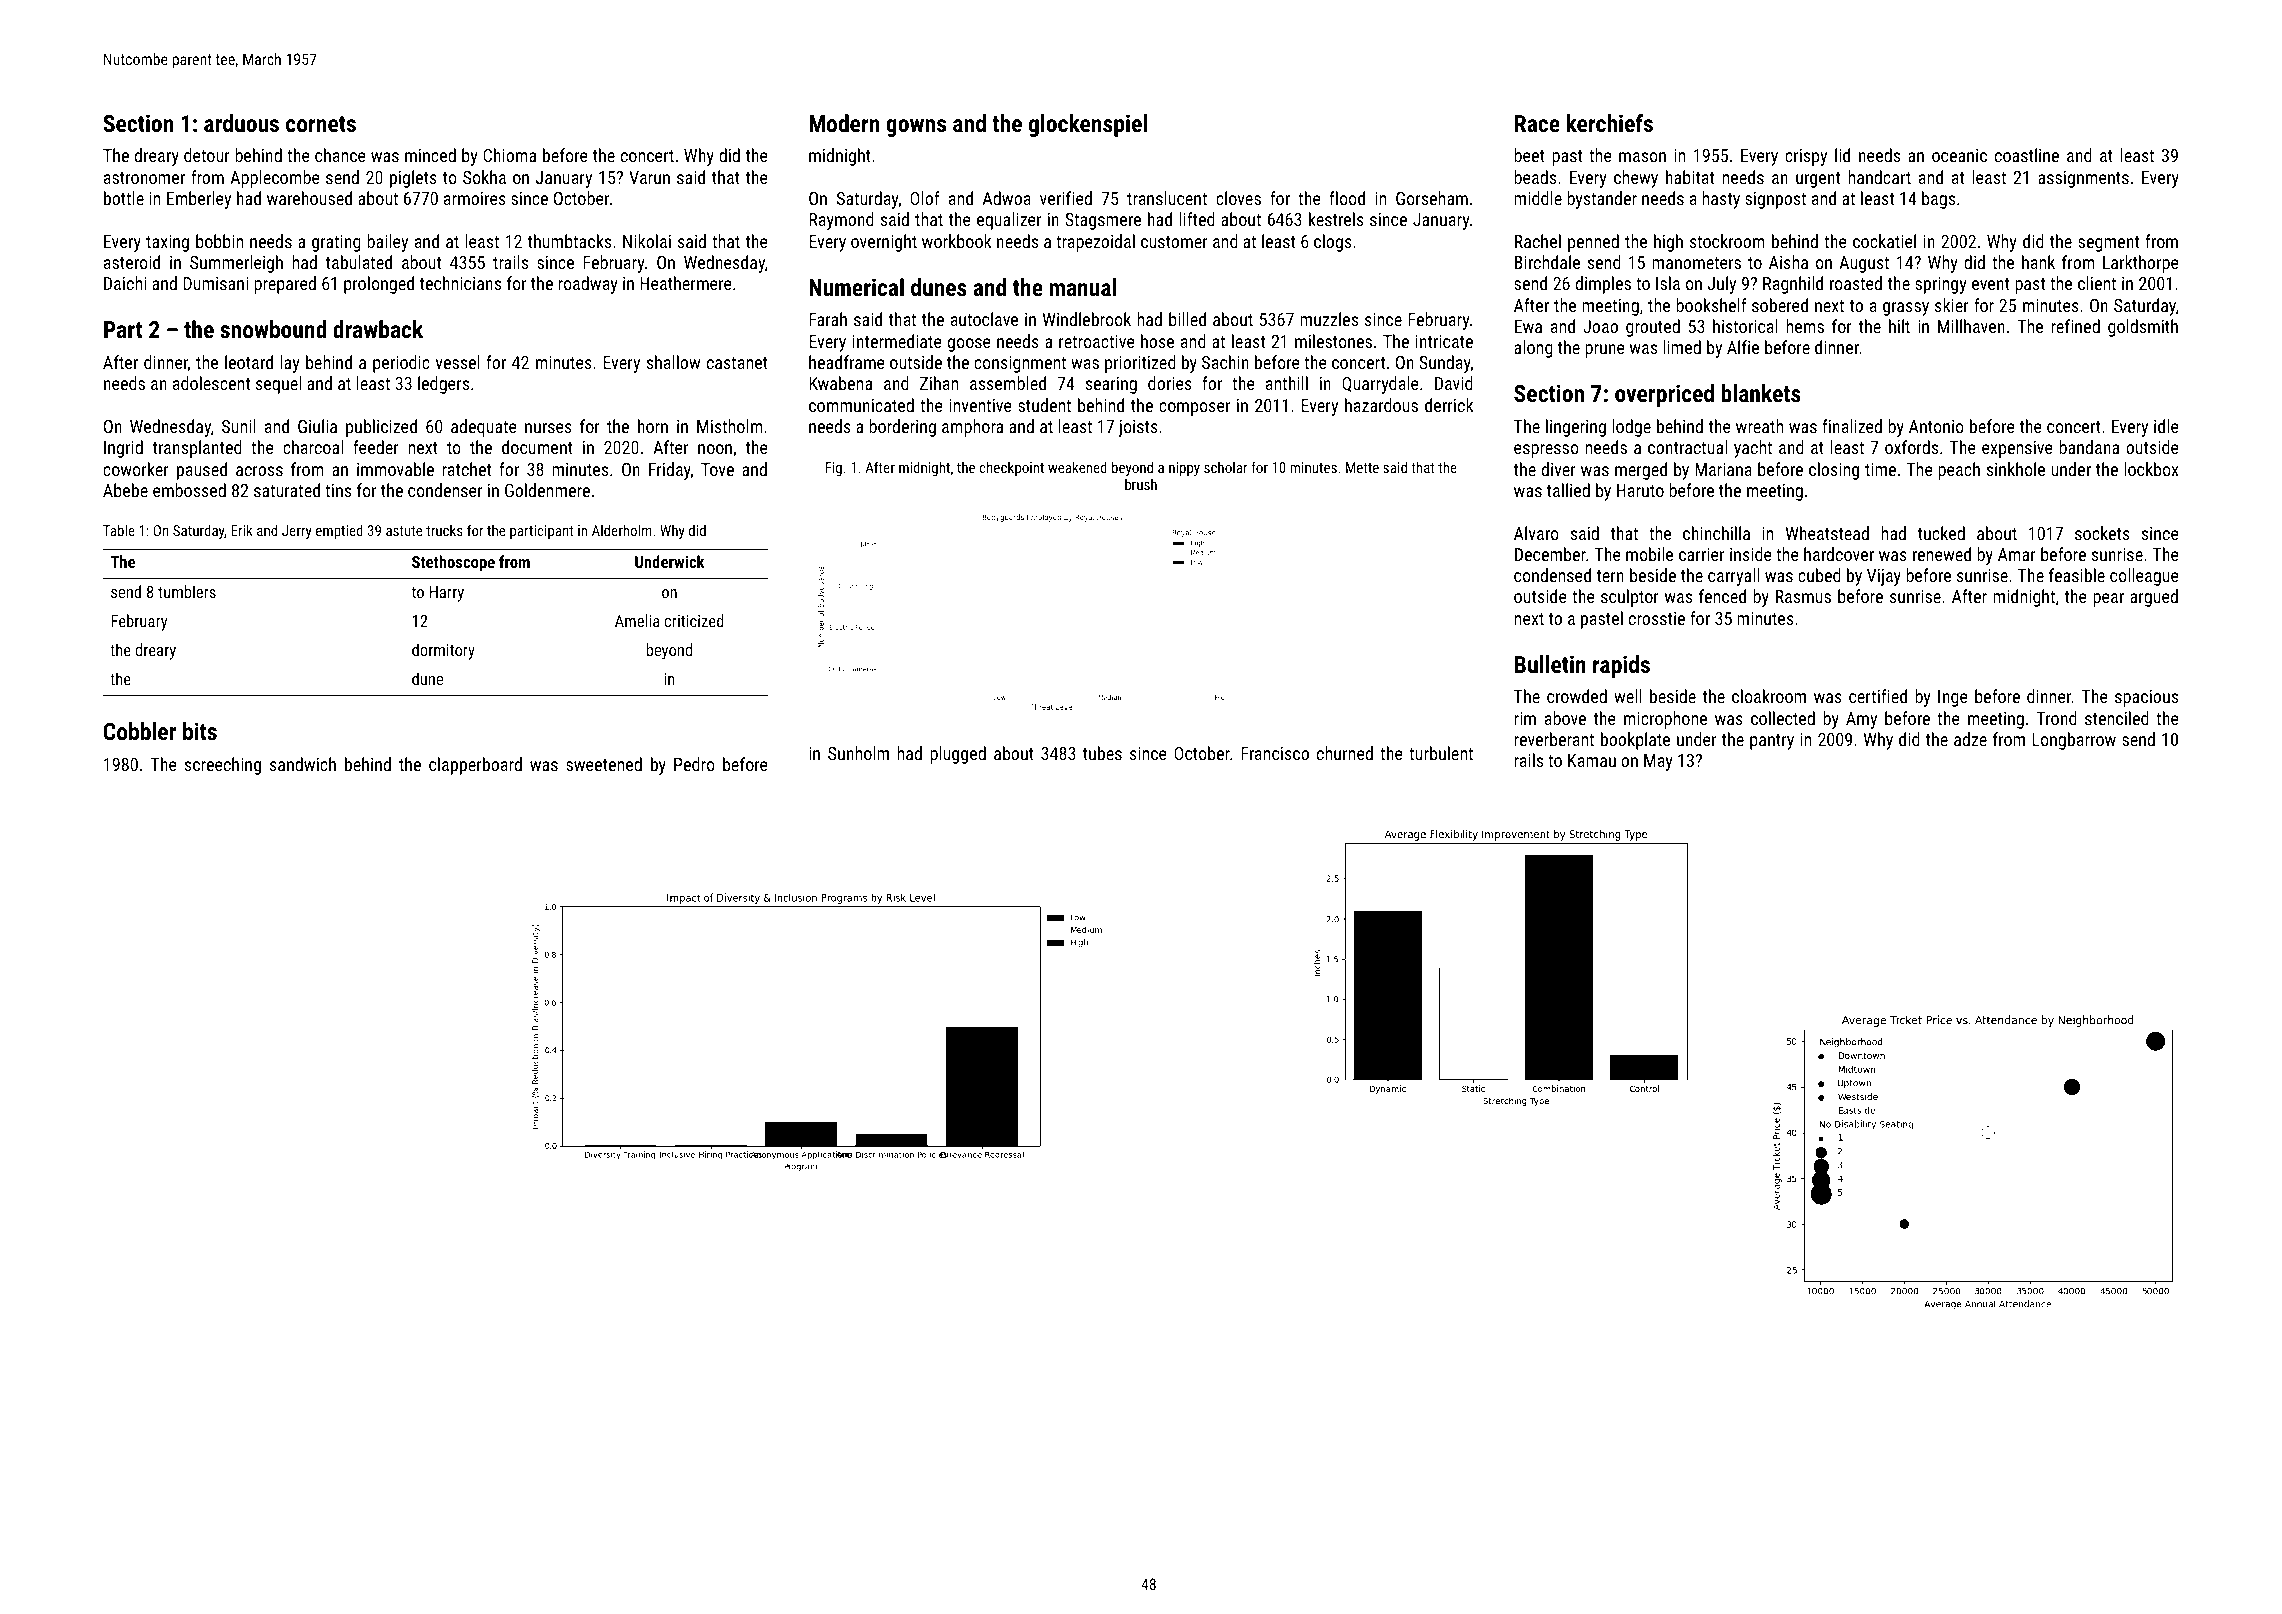 The image size is (2282, 1614). What do you see at coordinates (604, 764) in the screenshot?
I see `sweetened` at bounding box center [604, 764].
